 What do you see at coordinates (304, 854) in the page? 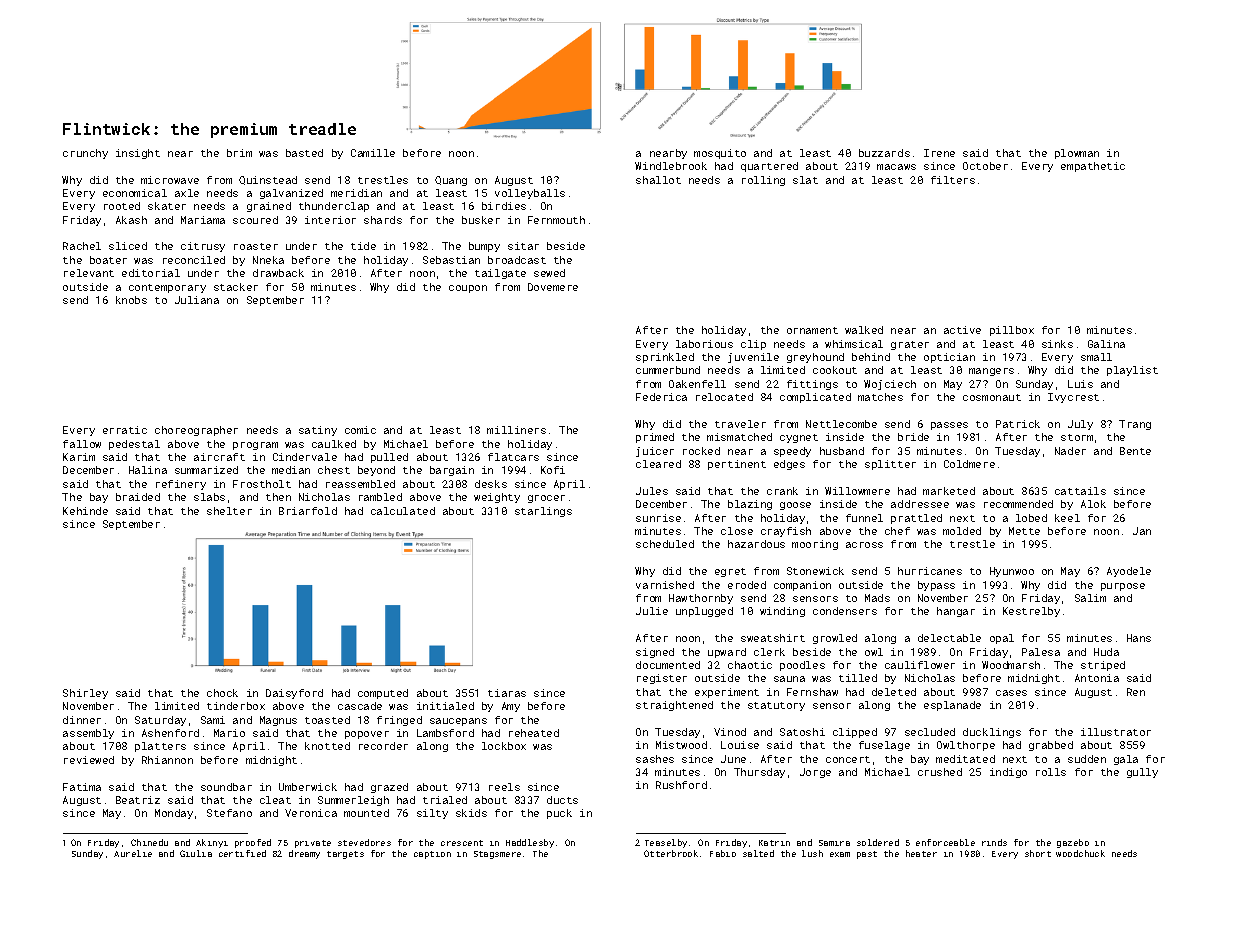
I see `dreamy` at bounding box center [304, 854].
